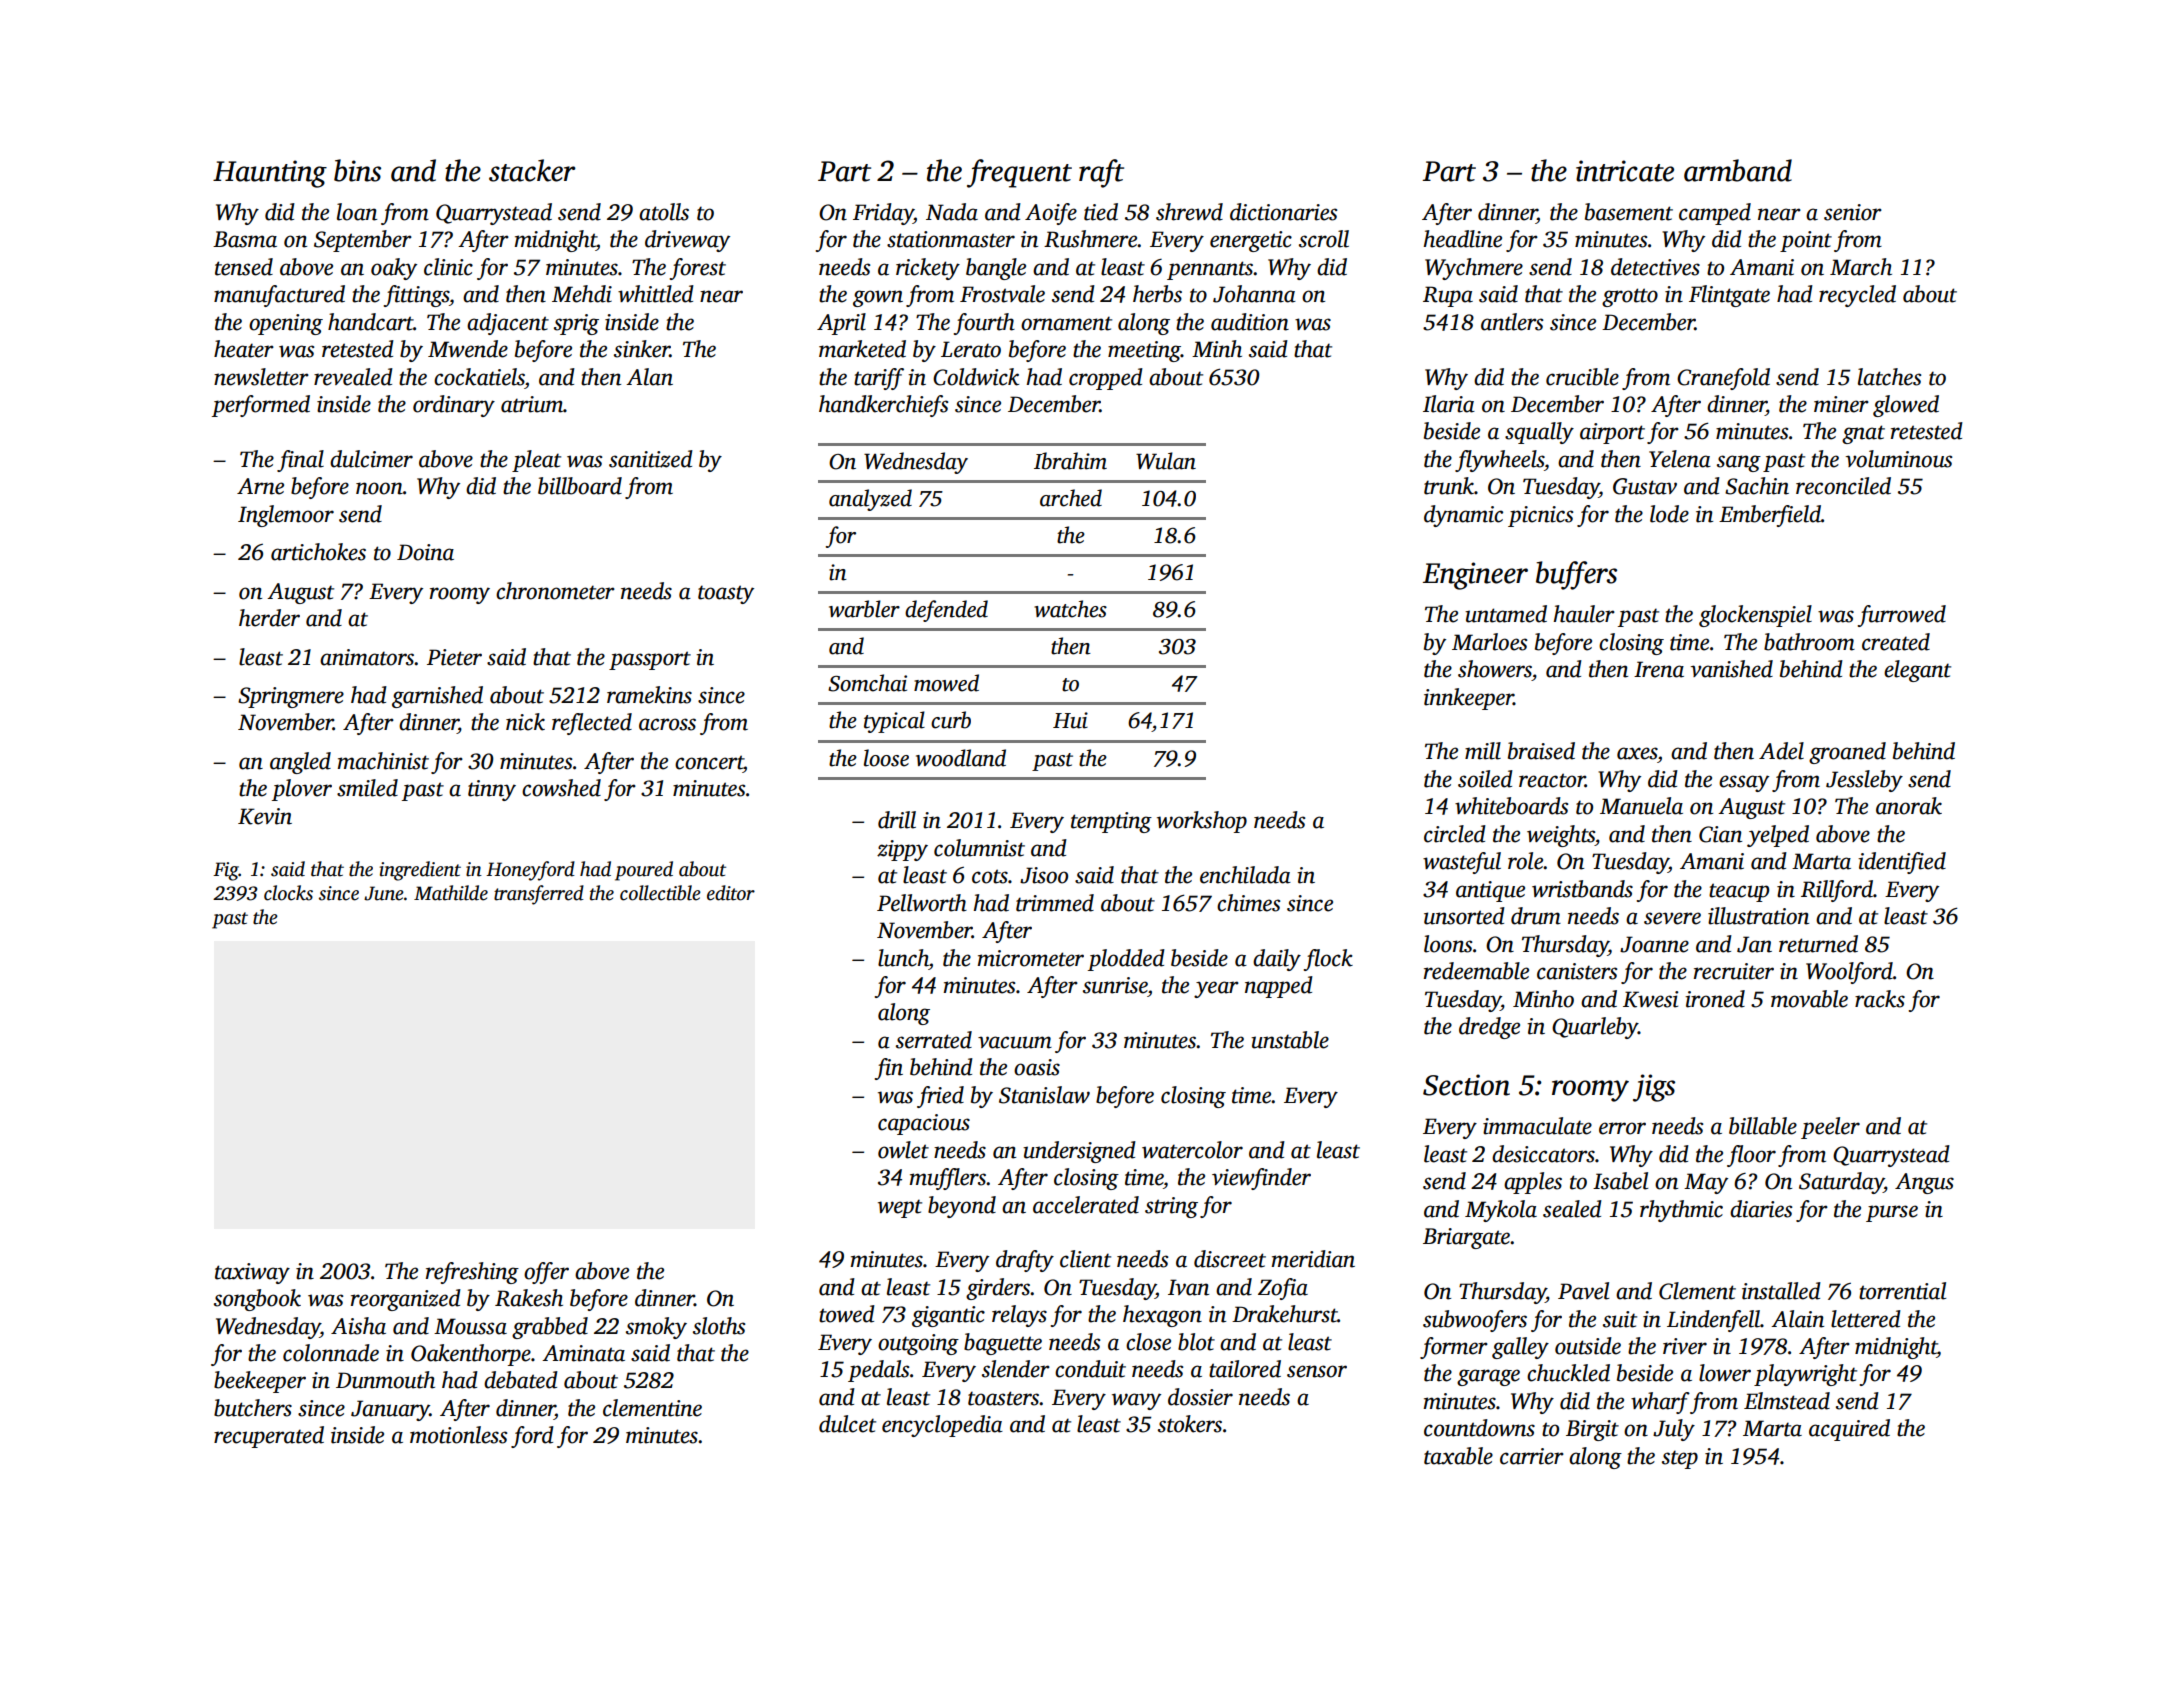  I want to click on Emberfield, so click(1770, 516).
